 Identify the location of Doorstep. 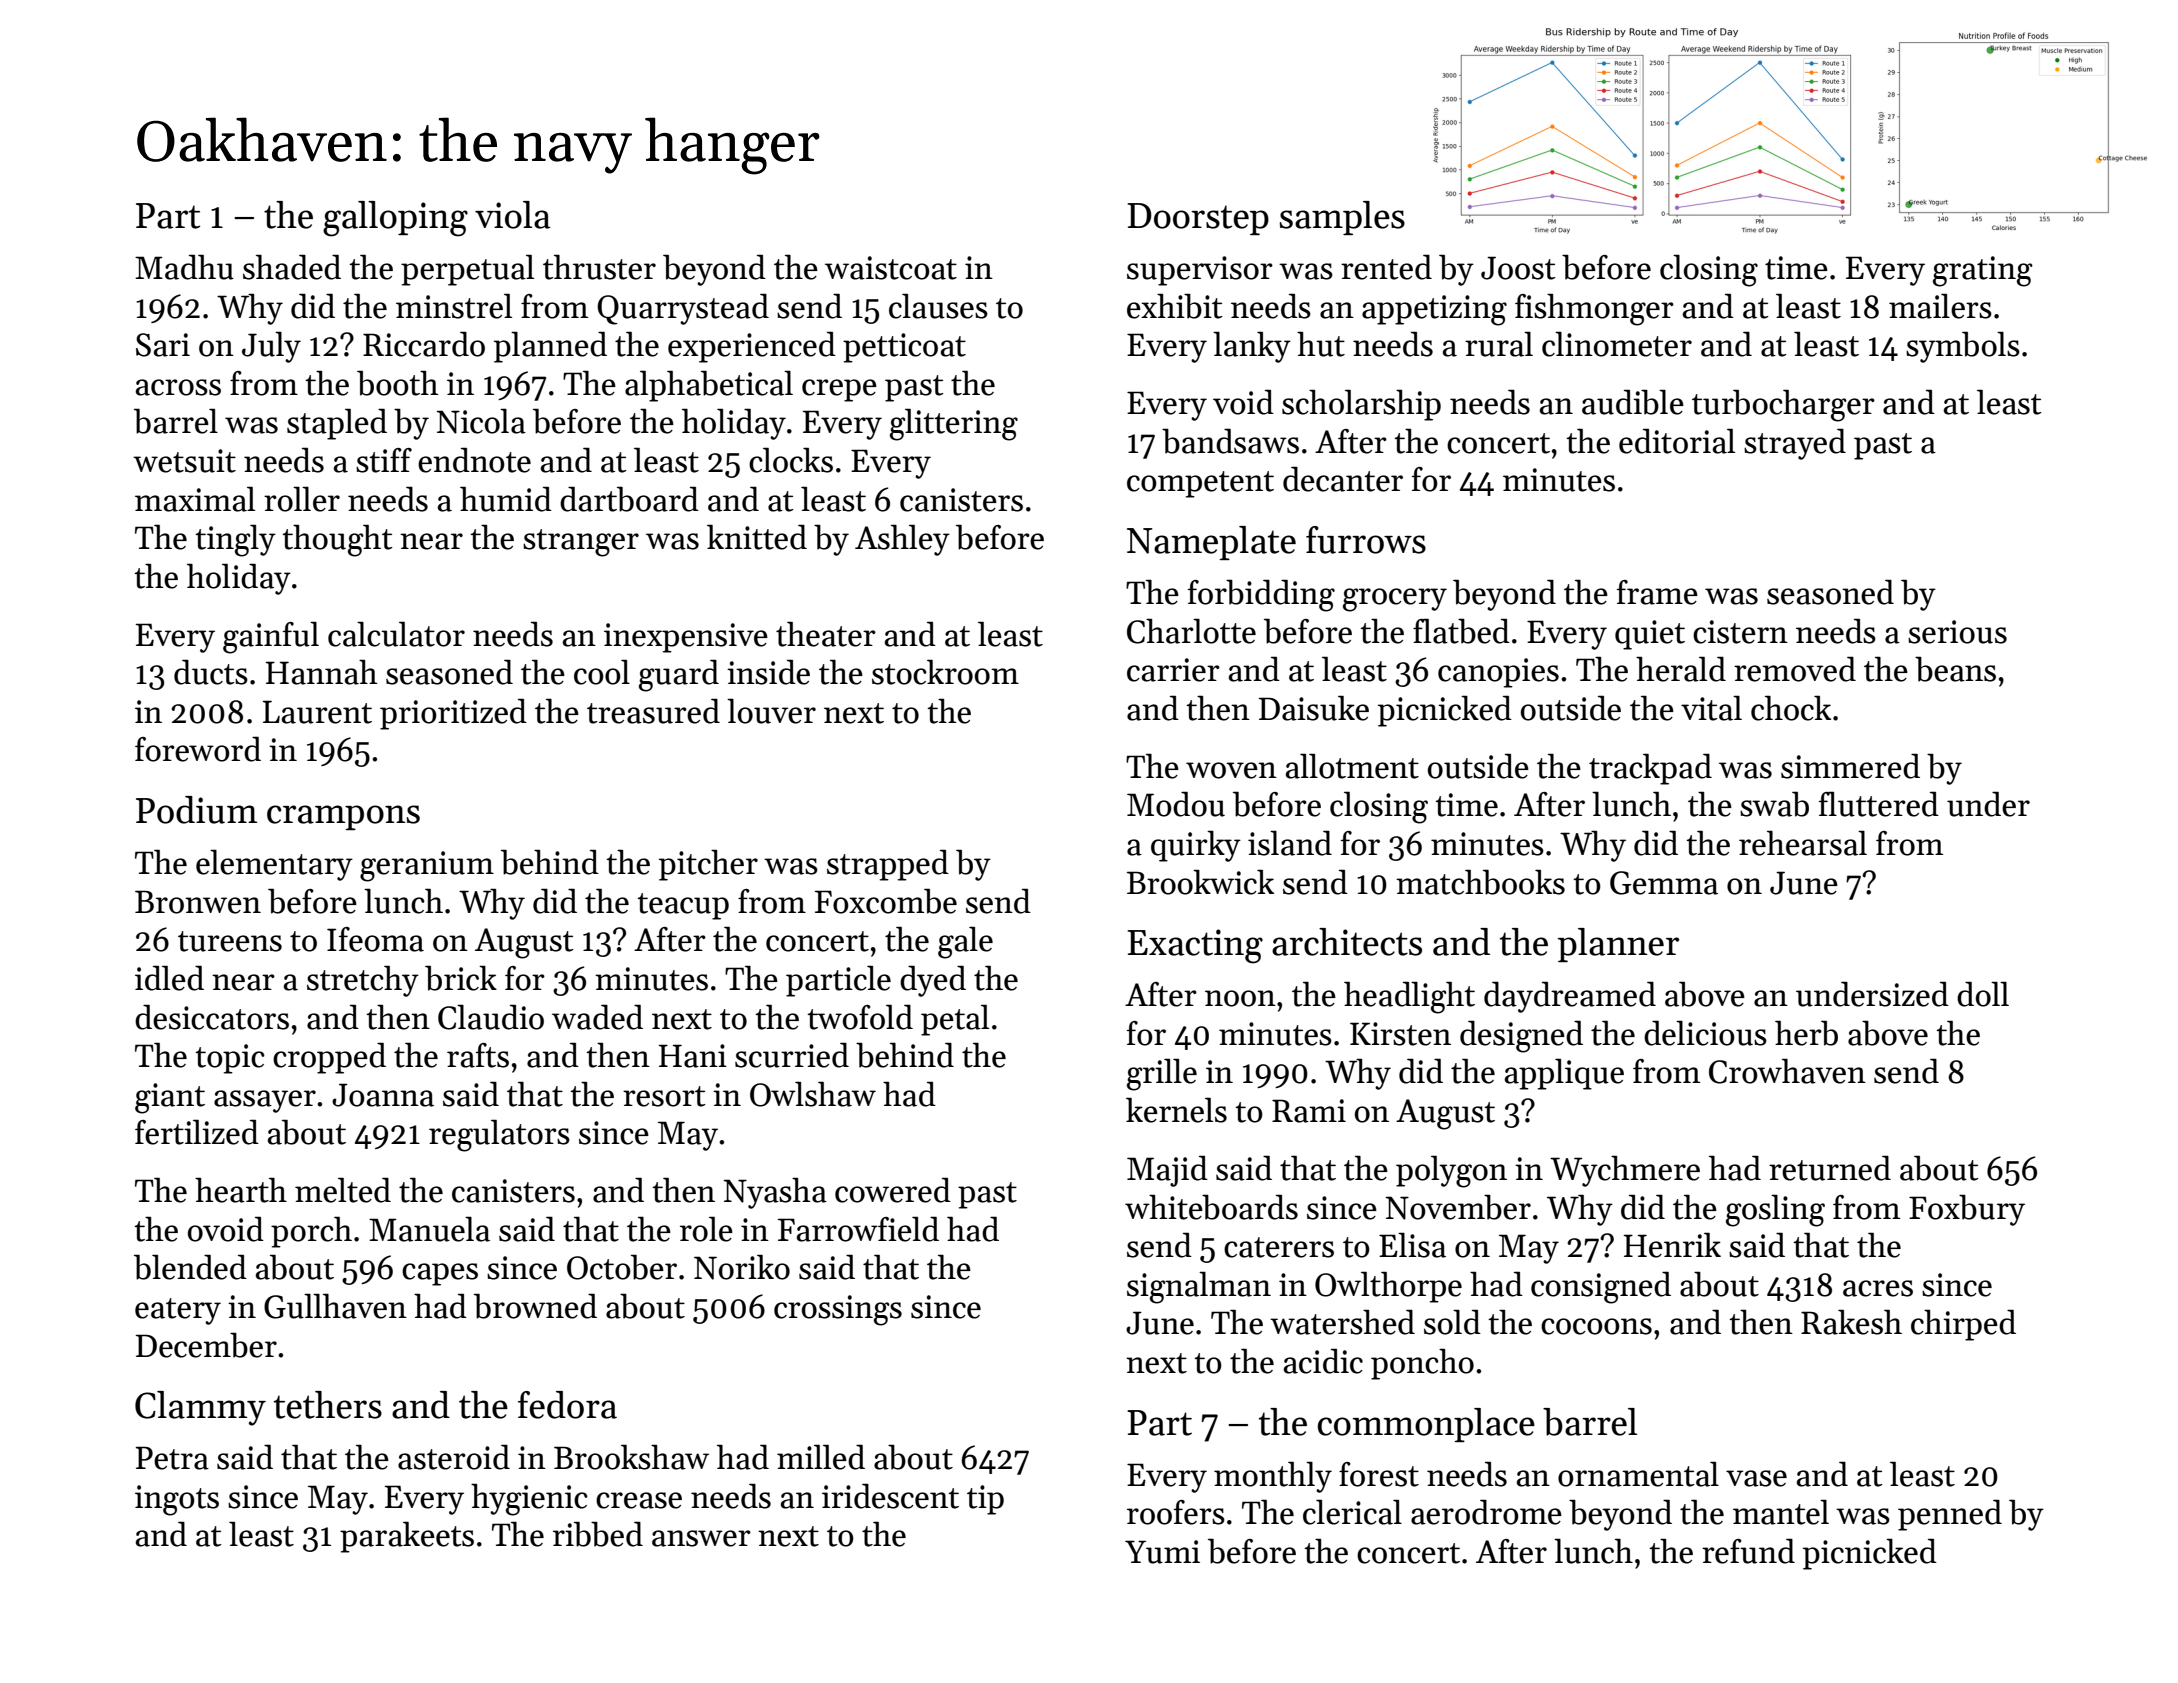
(1198, 219).
